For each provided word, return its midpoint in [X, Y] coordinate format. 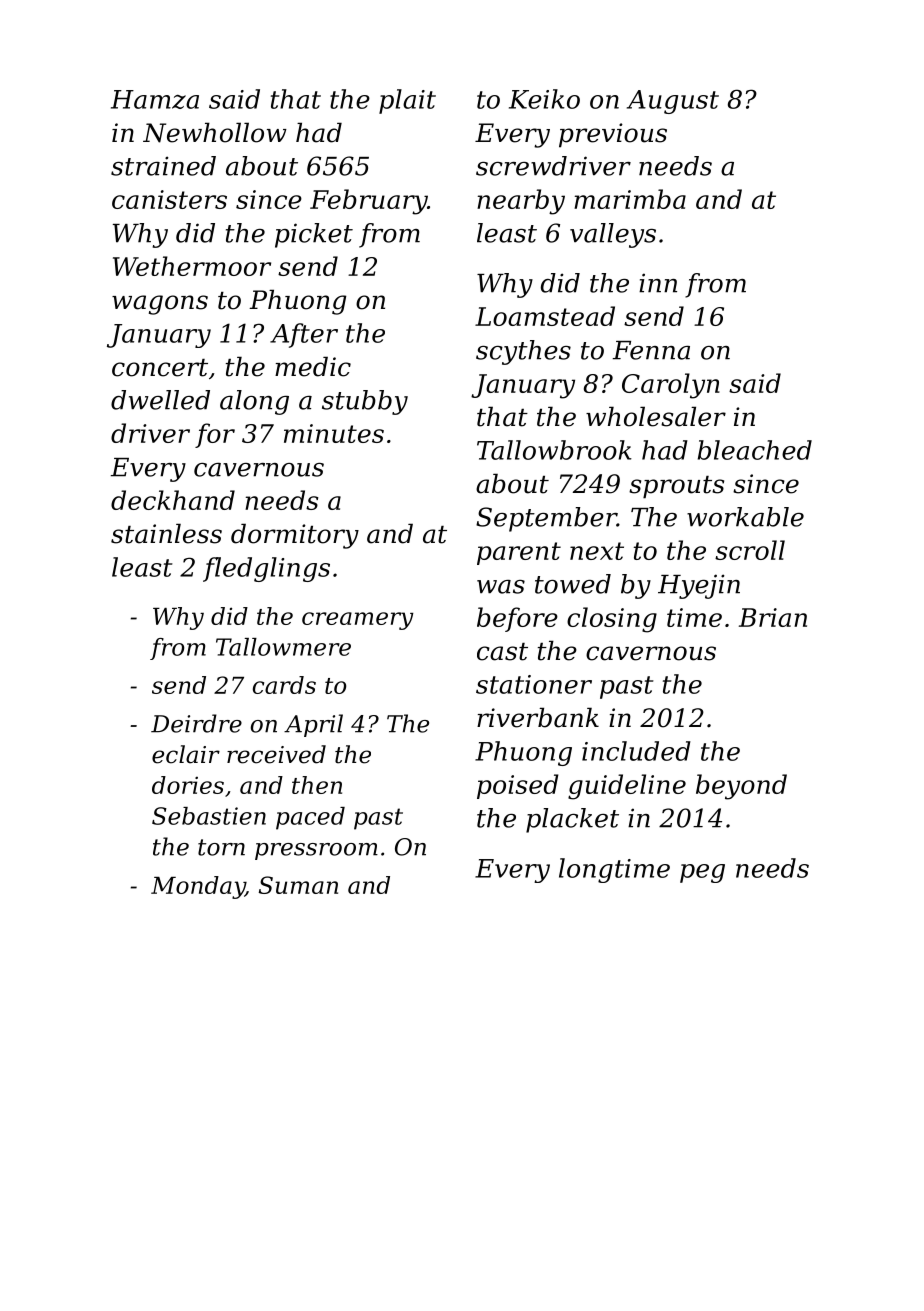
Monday [198, 887]
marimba [630, 199]
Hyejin [699, 586]
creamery [358, 621]
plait [407, 101]
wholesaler [656, 416]
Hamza [155, 99]
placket [572, 820]
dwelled [160, 400]
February [369, 202]
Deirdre [196, 723]
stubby [365, 402]
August [673, 102]
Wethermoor [192, 266]
